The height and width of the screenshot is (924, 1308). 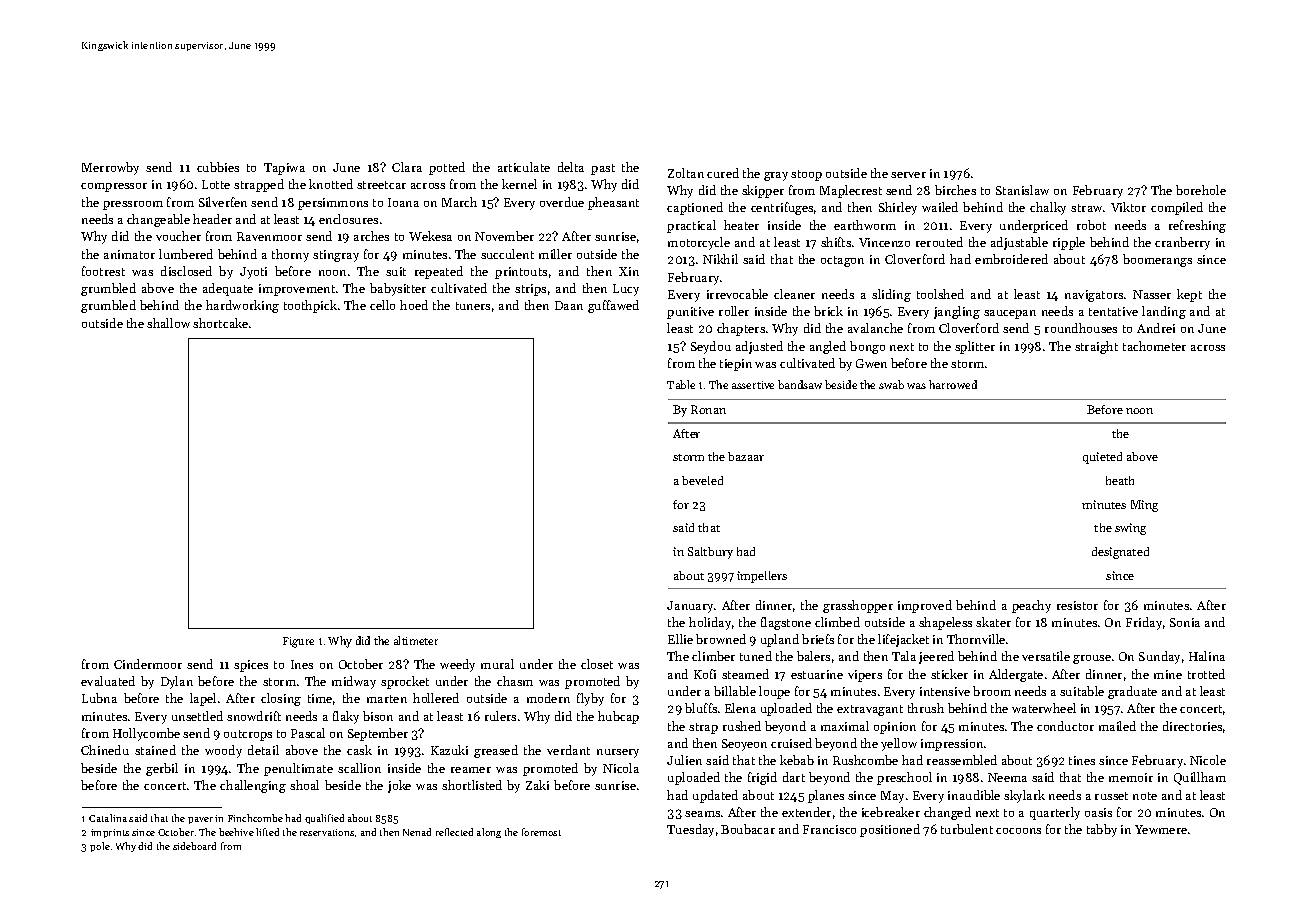 I want to click on September, so click(x=378, y=734).
